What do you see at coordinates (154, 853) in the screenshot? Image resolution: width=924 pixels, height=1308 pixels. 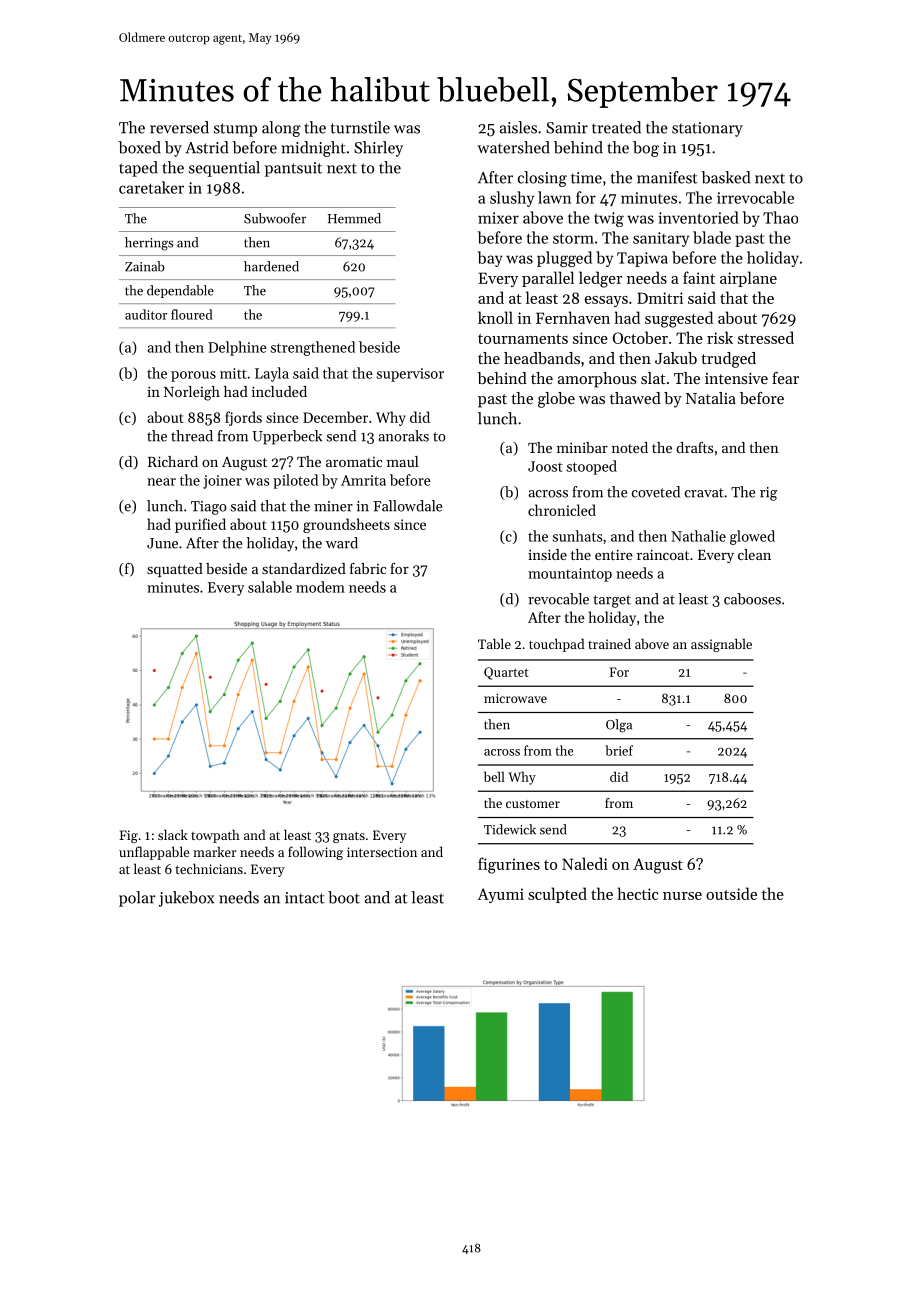 I see `unflappable` at bounding box center [154, 853].
